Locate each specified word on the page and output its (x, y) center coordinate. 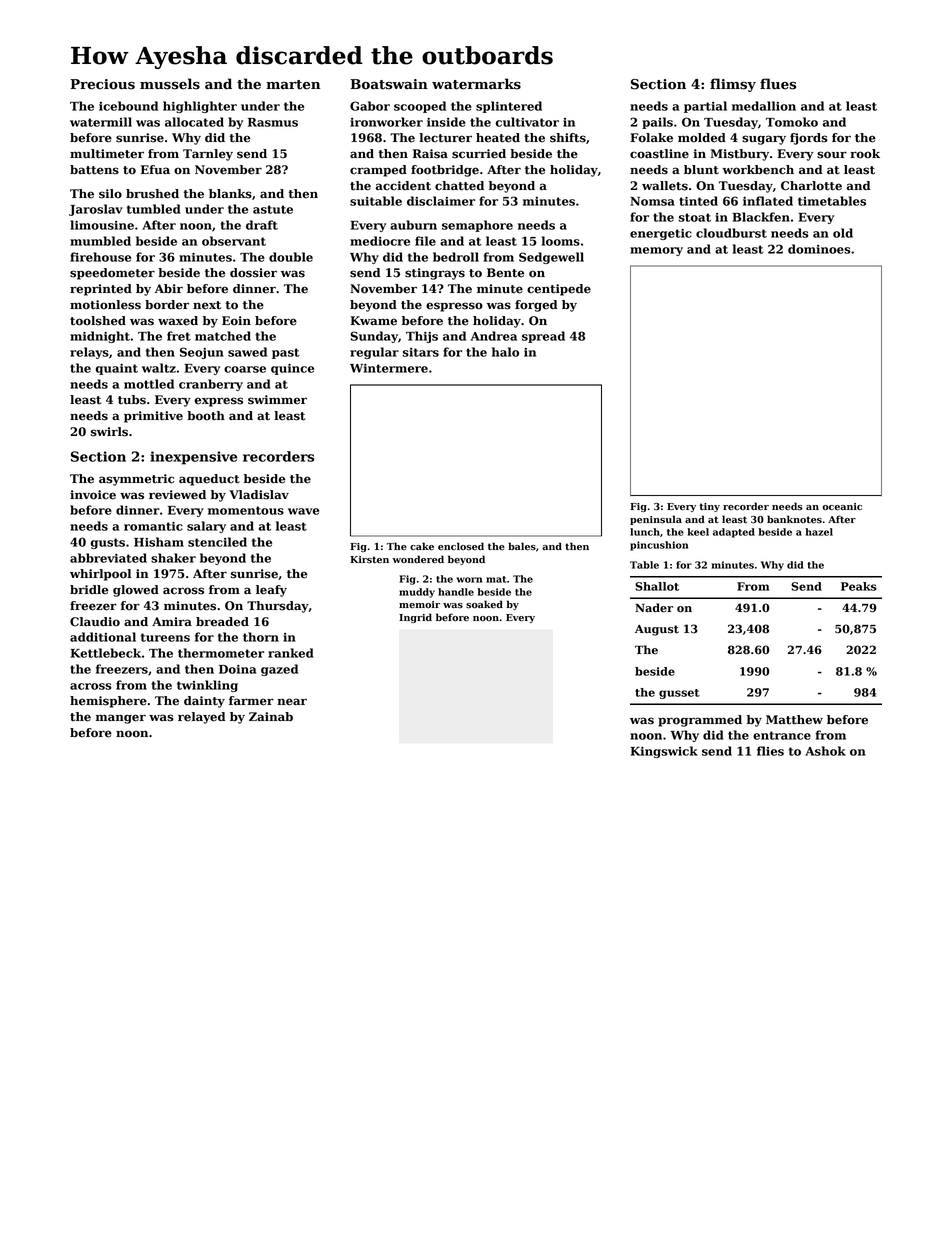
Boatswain (389, 84)
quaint (117, 369)
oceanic (842, 507)
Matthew (794, 720)
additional (103, 637)
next (207, 305)
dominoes (819, 249)
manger (121, 719)
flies (770, 751)
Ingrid (415, 618)
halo (505, 352)
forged (536, 306)
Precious (102, 84)
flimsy (733, 85)
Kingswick (664, 752)
